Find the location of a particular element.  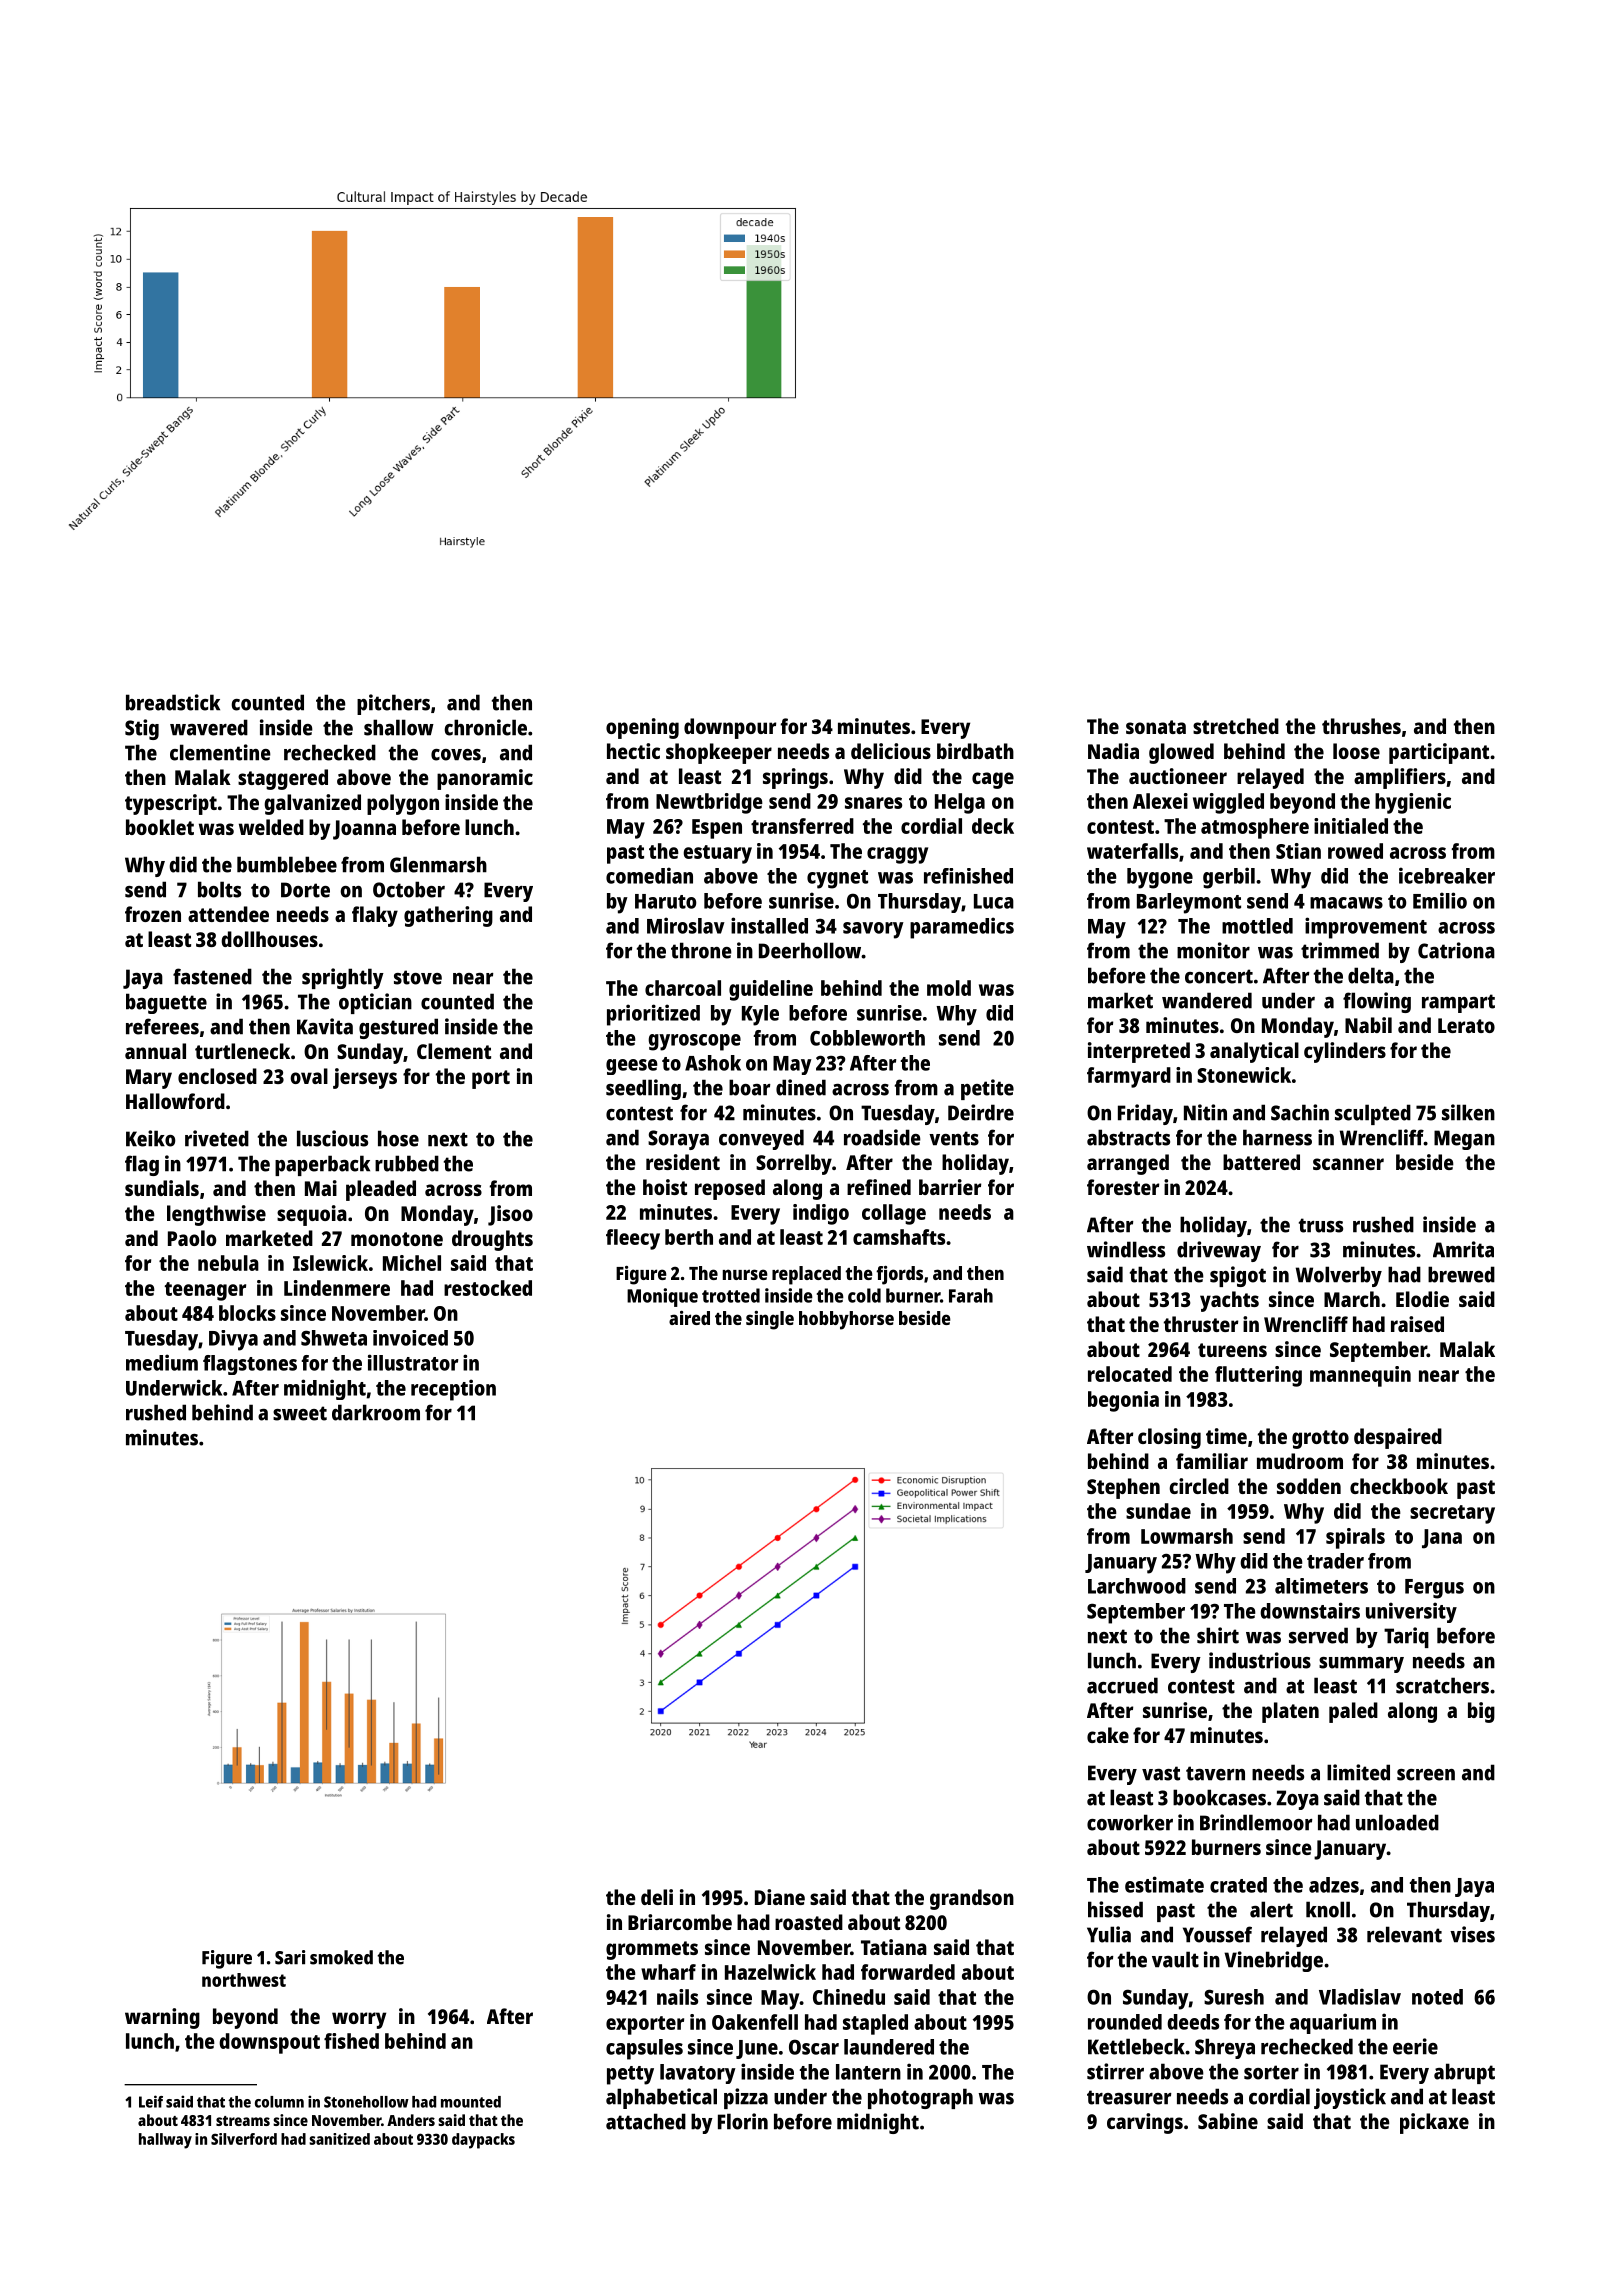

Leif is located at coordinates (151, 2101).
